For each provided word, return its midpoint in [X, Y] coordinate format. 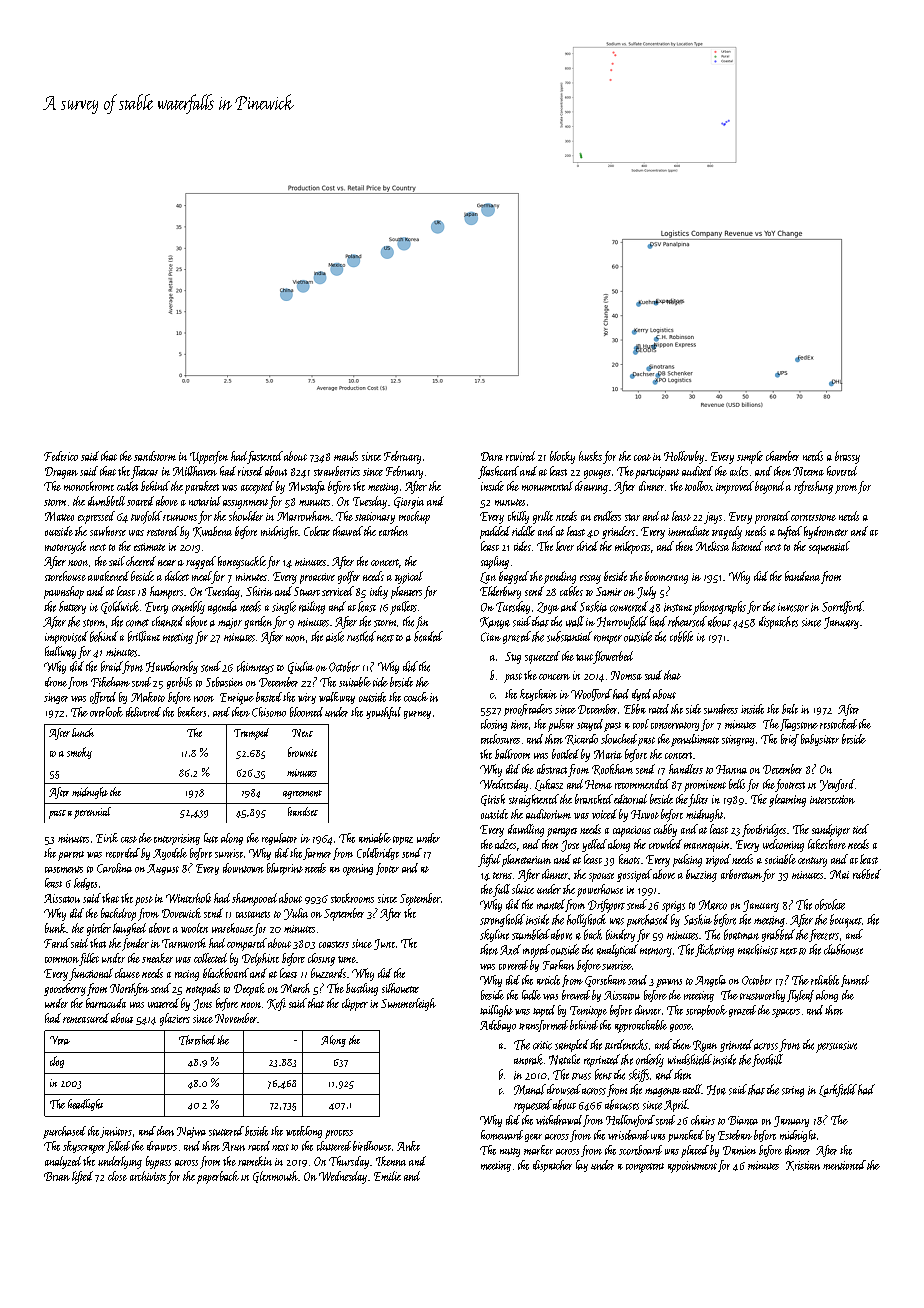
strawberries [337, 471]
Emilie [387, 1176]
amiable [375, 838]
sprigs [673, 906]
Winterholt [188, 898]
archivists [148, 1176]
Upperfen [209, 457]
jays [713, 518]
